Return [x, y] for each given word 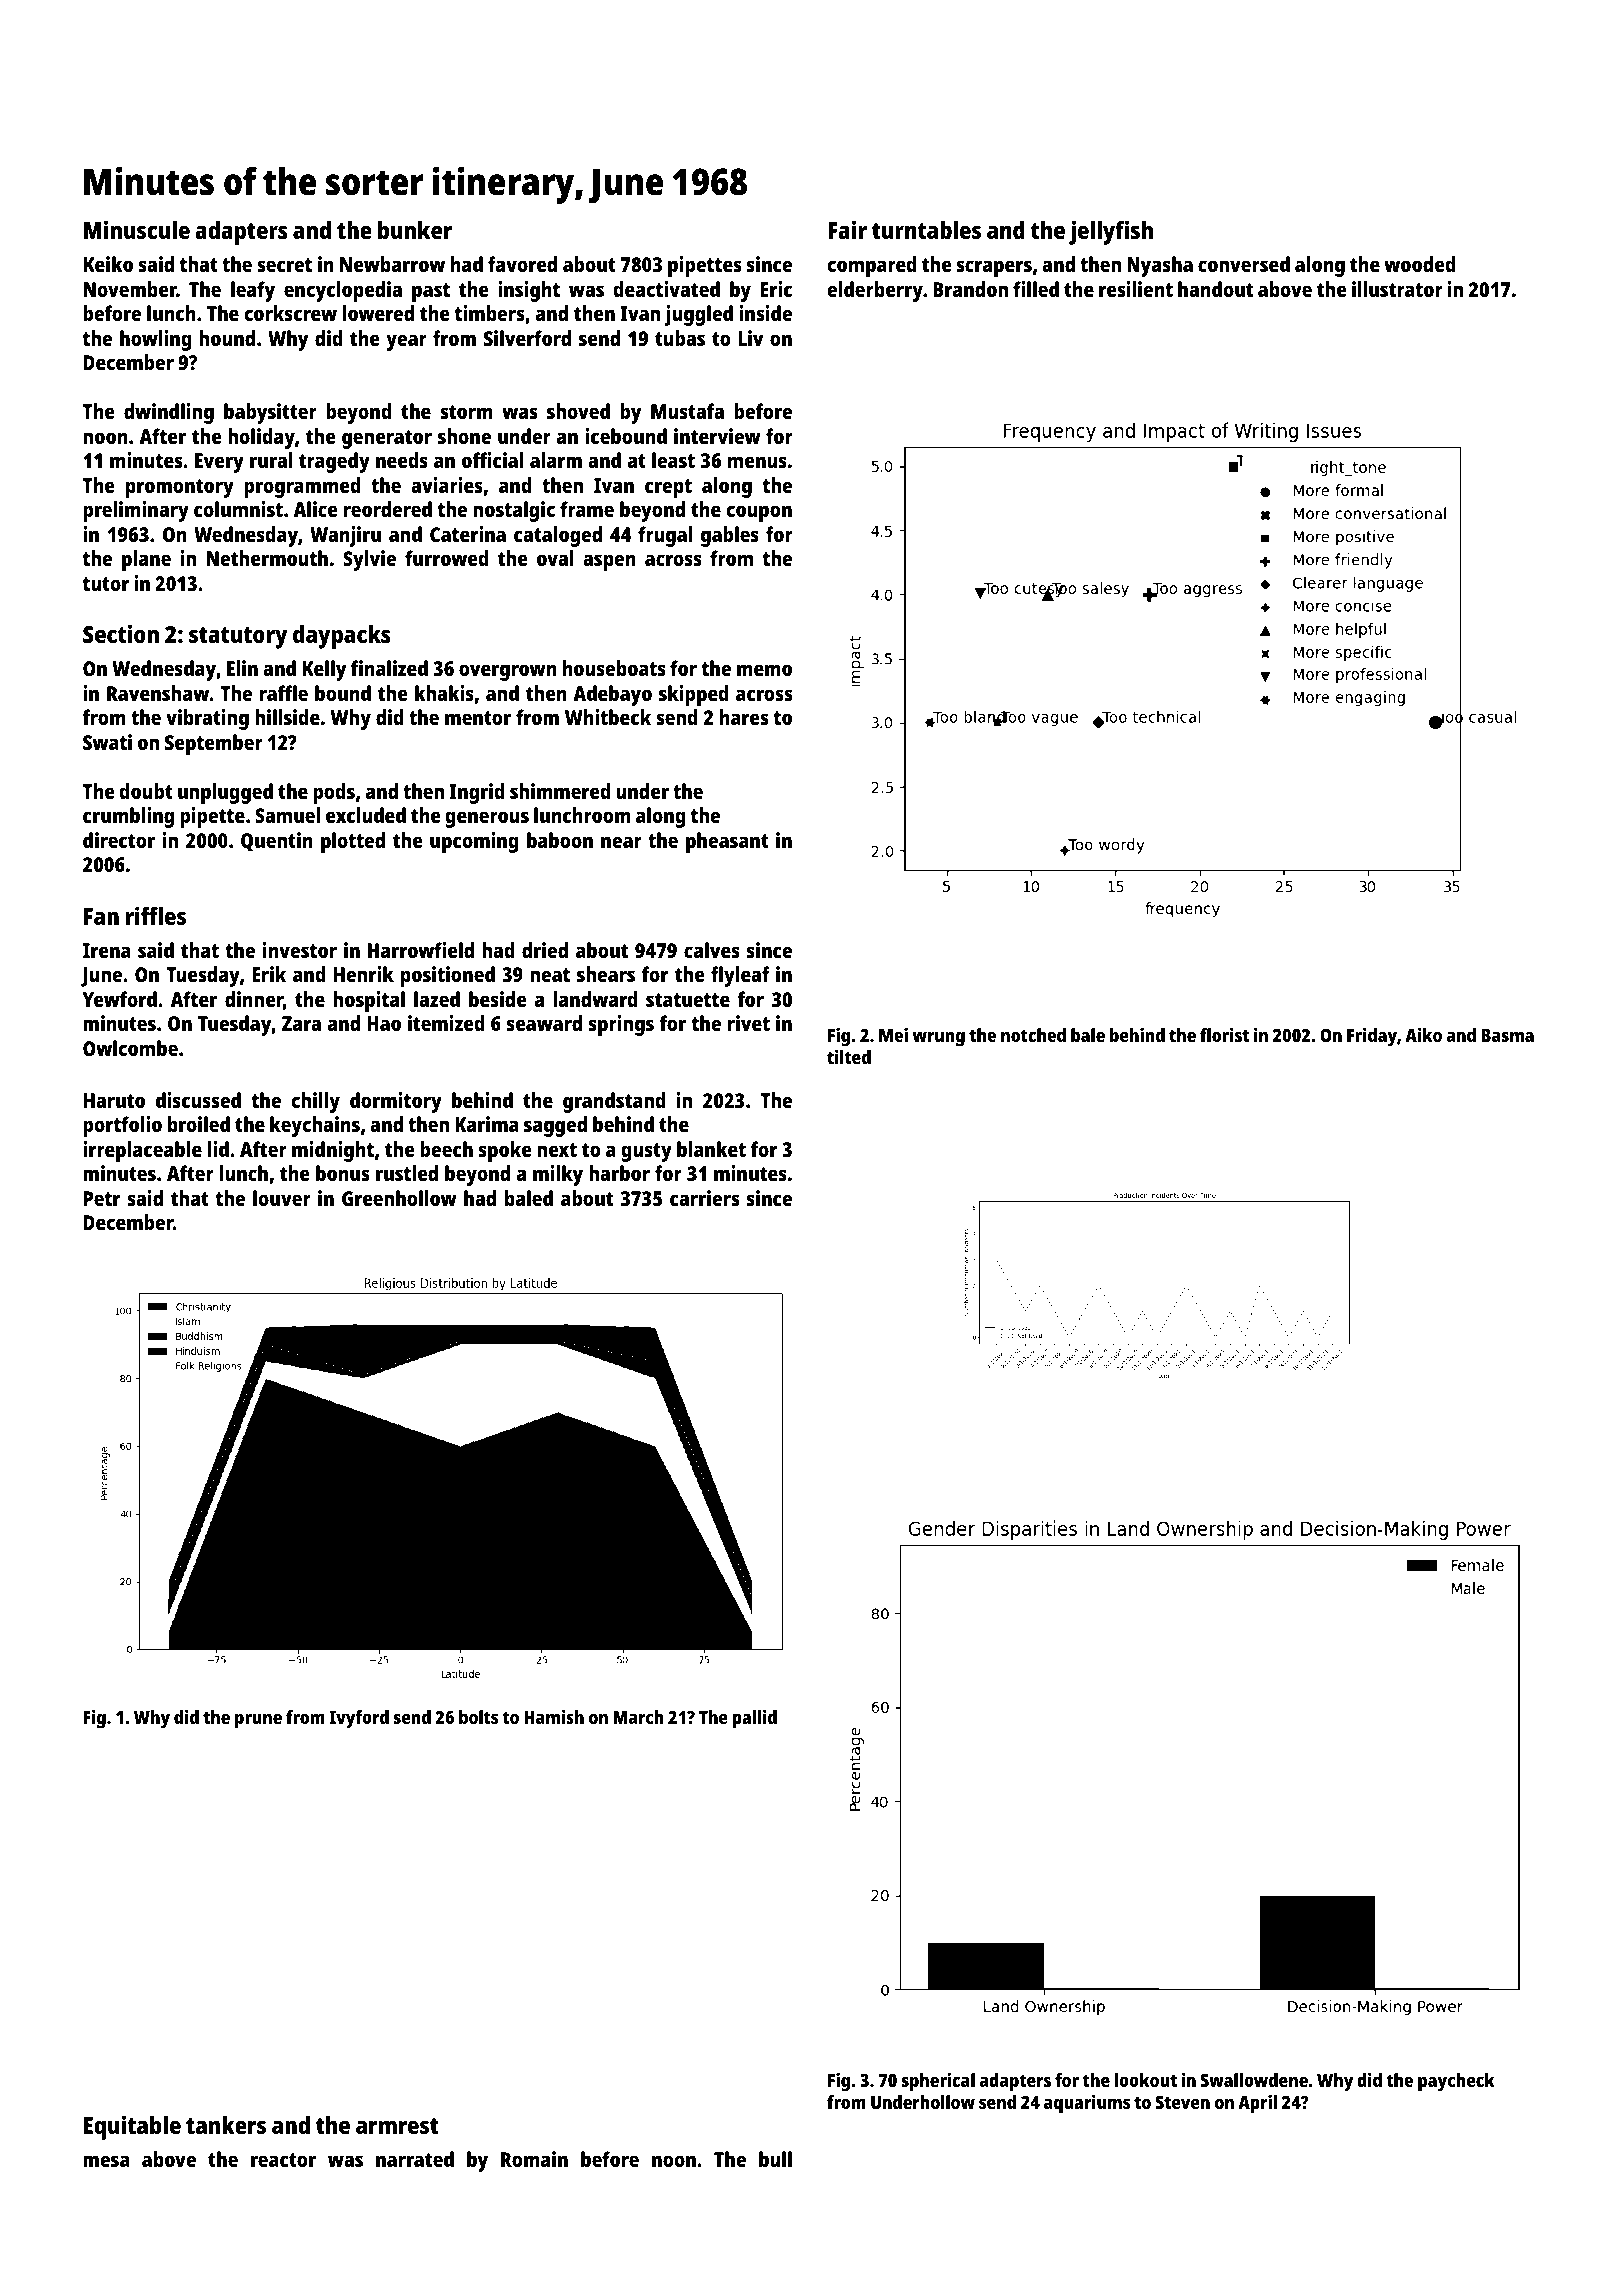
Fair [847, 229]
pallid [754, 1719]
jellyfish [1111, 232]
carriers [704, 1198]
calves [712, 950]
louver [282, 1198]
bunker [415, 230]
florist [1224, 1035]
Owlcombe [130, 1048]
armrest [397, 2126]
